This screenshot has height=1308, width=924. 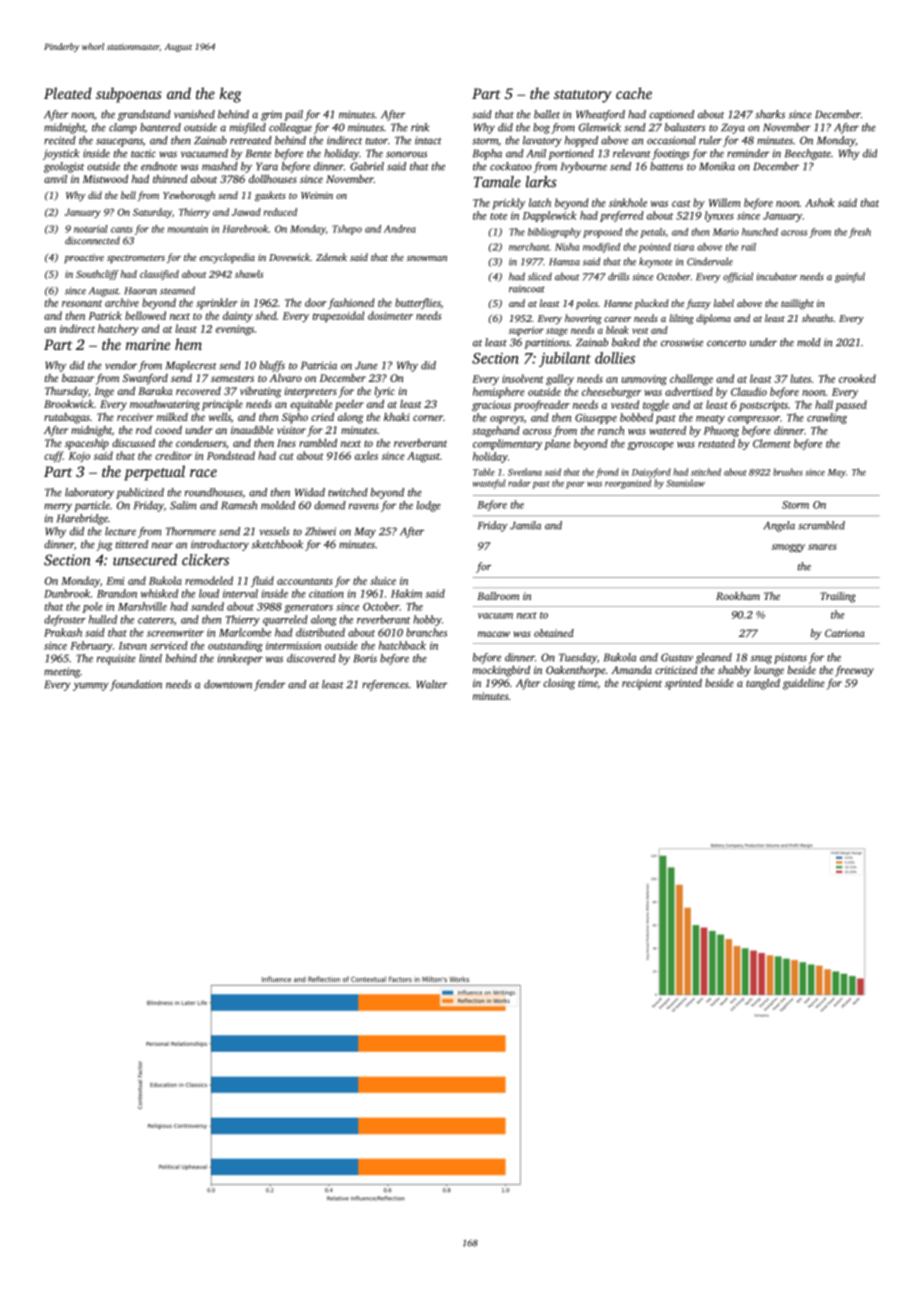 I want to click on sharks, so click(x=770, y=114).
